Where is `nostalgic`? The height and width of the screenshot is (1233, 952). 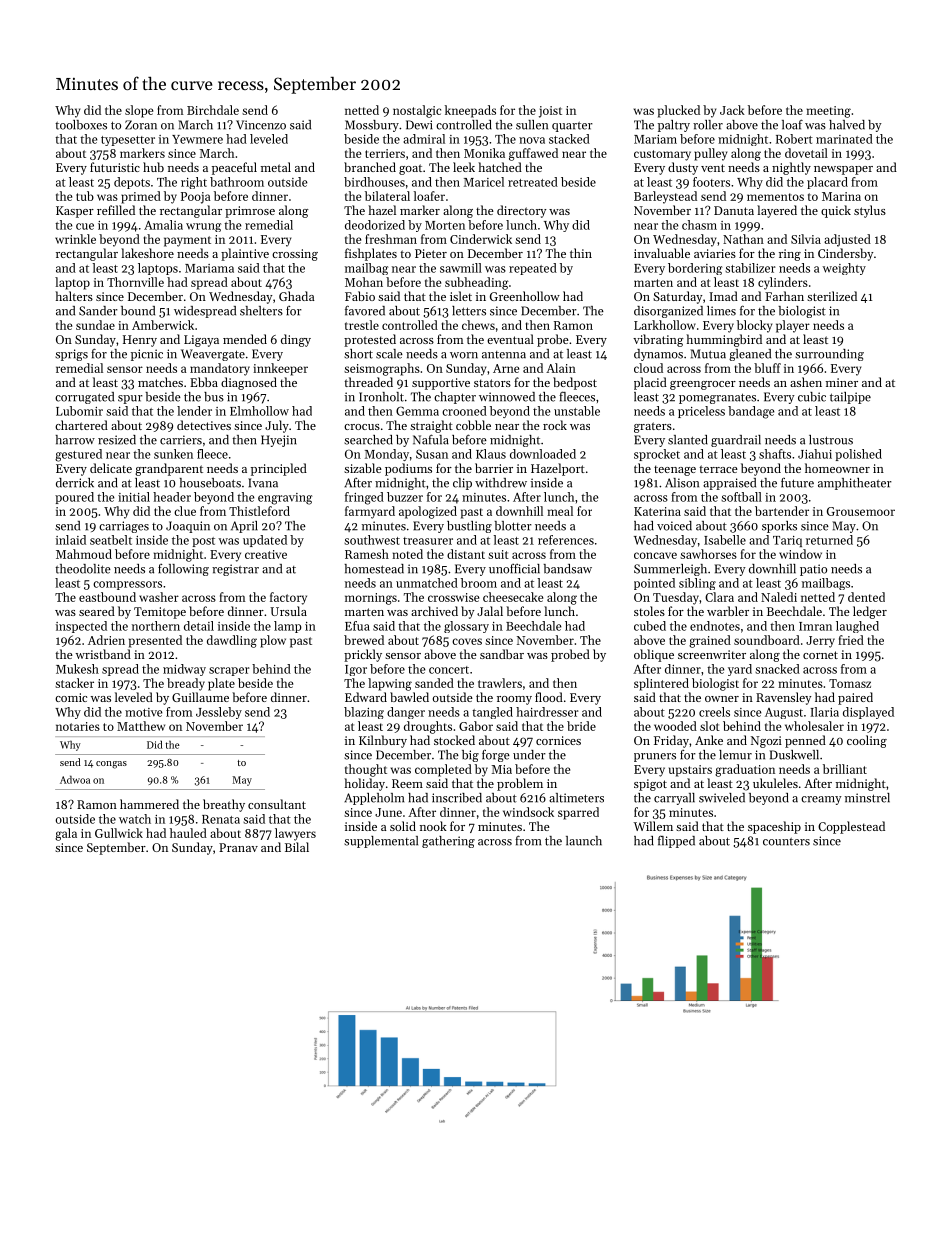
nostalgic is located at coordinates (417, 111).
